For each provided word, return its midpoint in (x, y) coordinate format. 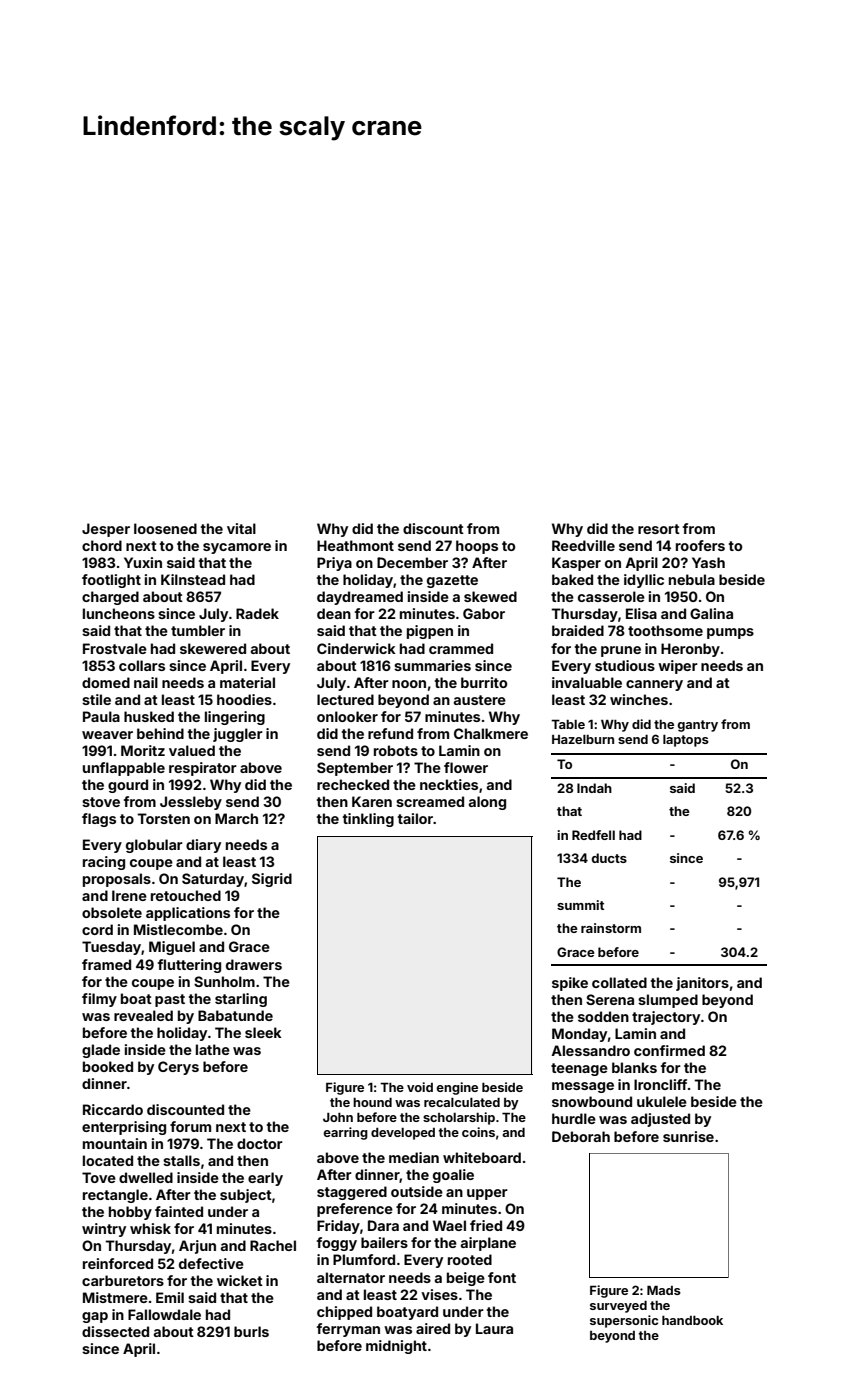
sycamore (237, 548)
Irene (129, 895)
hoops (477, 547)
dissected (115, 1331)
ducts (609, 858)
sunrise (688, 1136)
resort (659, 529)
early (265, 1179)
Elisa (641, 613)
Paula (101, 716)
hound (372, 1102)
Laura (494, 1328)
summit (580, 905)
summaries (432, 665)
